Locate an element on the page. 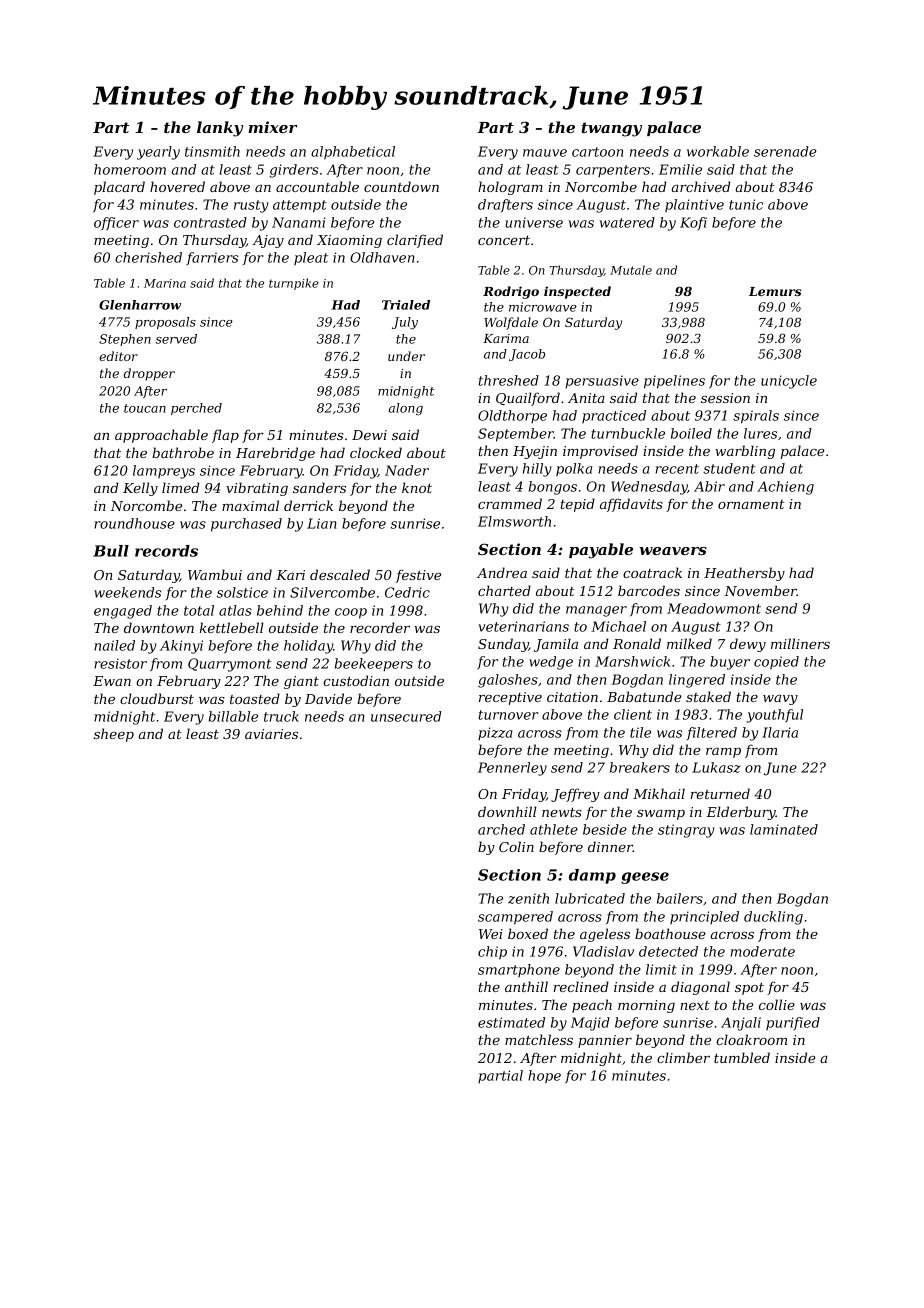  pipelines is located at coordinates (674, 382).
